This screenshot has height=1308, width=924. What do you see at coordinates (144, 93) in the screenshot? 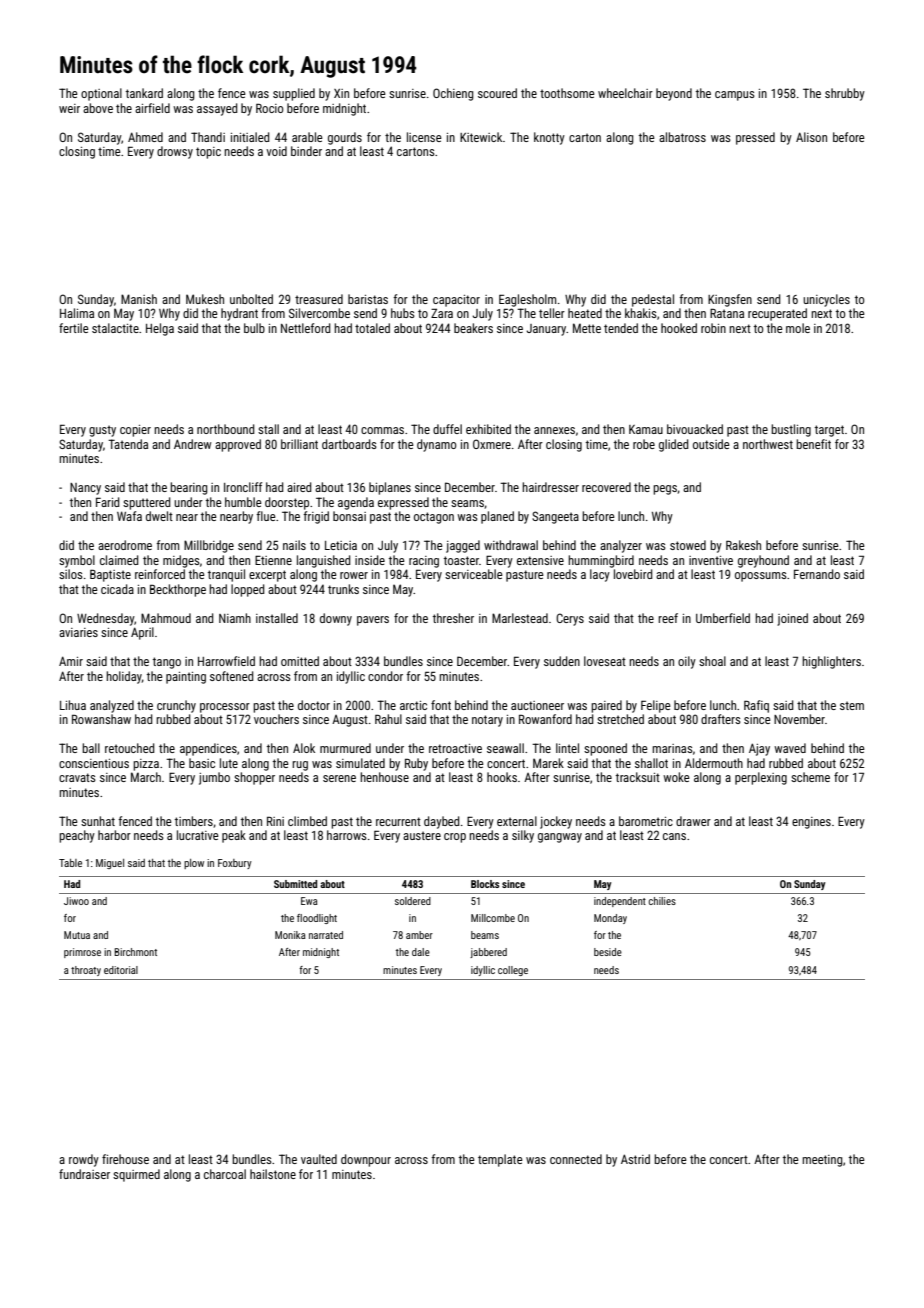
I see `tankard` at bounding box center [144, 93].
